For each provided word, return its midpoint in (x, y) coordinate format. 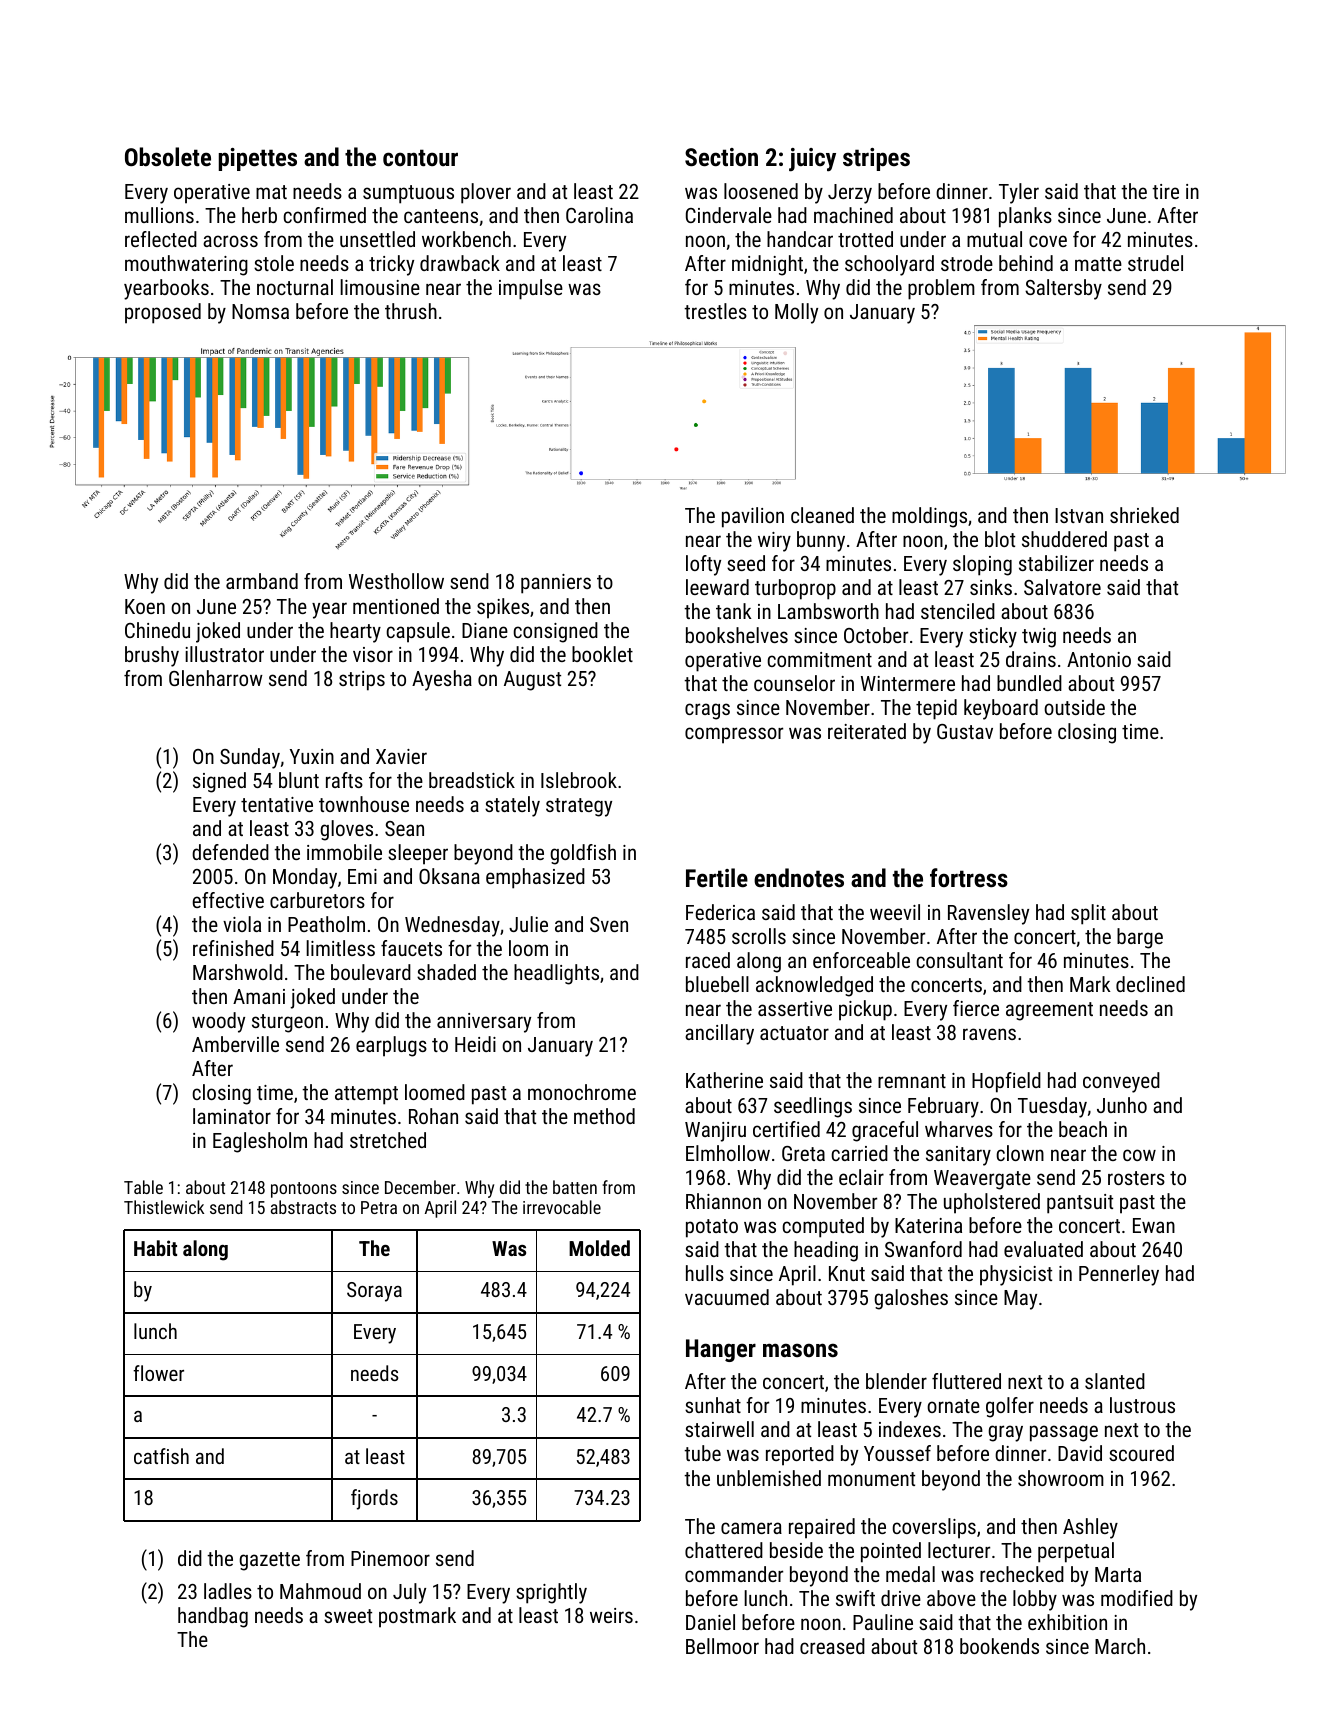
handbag (213, 1617)
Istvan (1079, 515)
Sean (404, 828)
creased (832, 1646)
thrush (411, 311)
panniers (556, 584)
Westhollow (396, 581)
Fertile (717, 877)
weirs (611, 1615)
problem (941, 289)
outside (1074, 707)
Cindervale (729, 215)
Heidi (475, 1044)
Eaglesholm (260, 1142)
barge (1140, 938)
